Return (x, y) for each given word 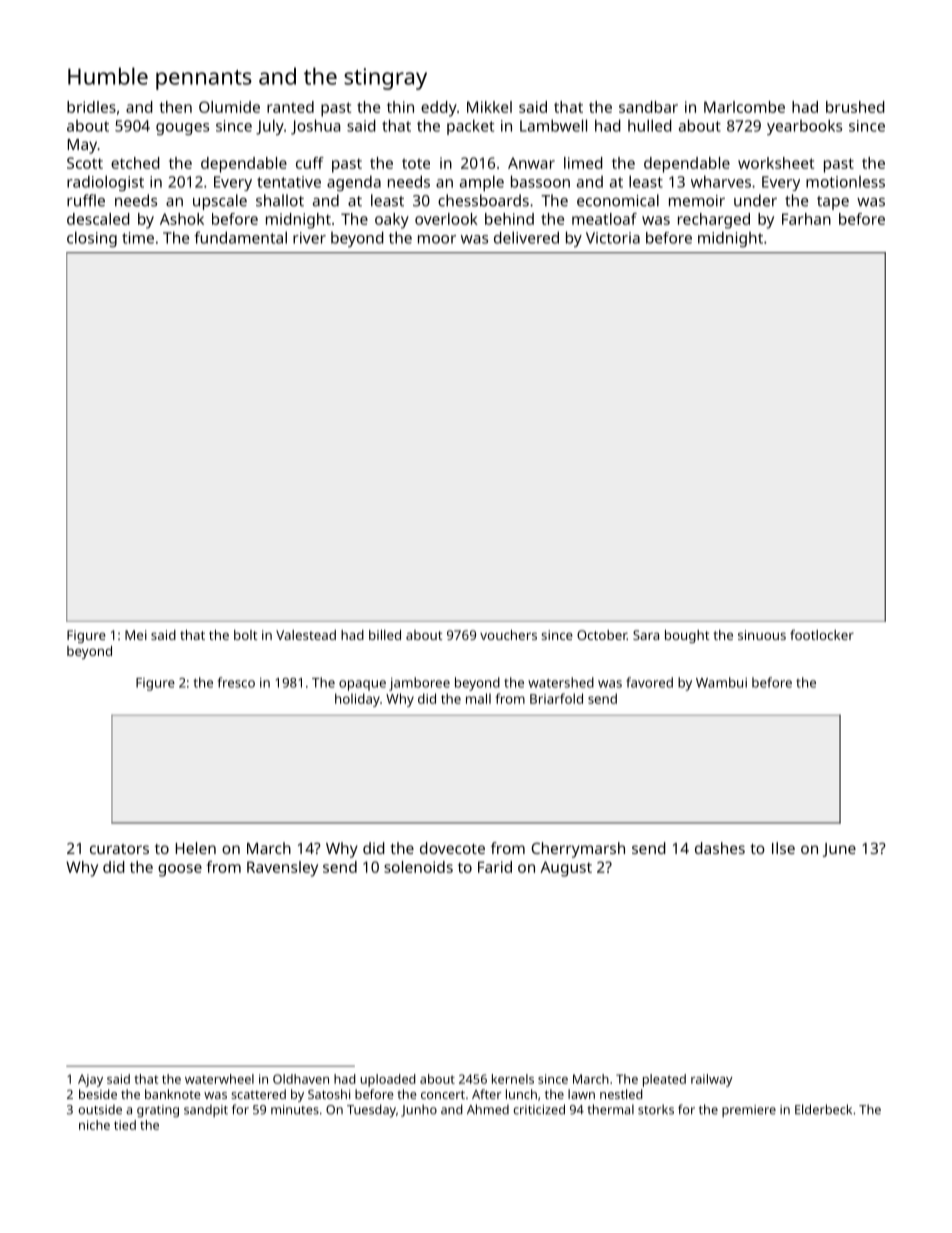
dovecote (452, 848)
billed (385, 635)
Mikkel (489, 107)
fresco (236, 682)
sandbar (648, 107)
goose (180, 870)
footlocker (822, 635)
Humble (108, 76)
